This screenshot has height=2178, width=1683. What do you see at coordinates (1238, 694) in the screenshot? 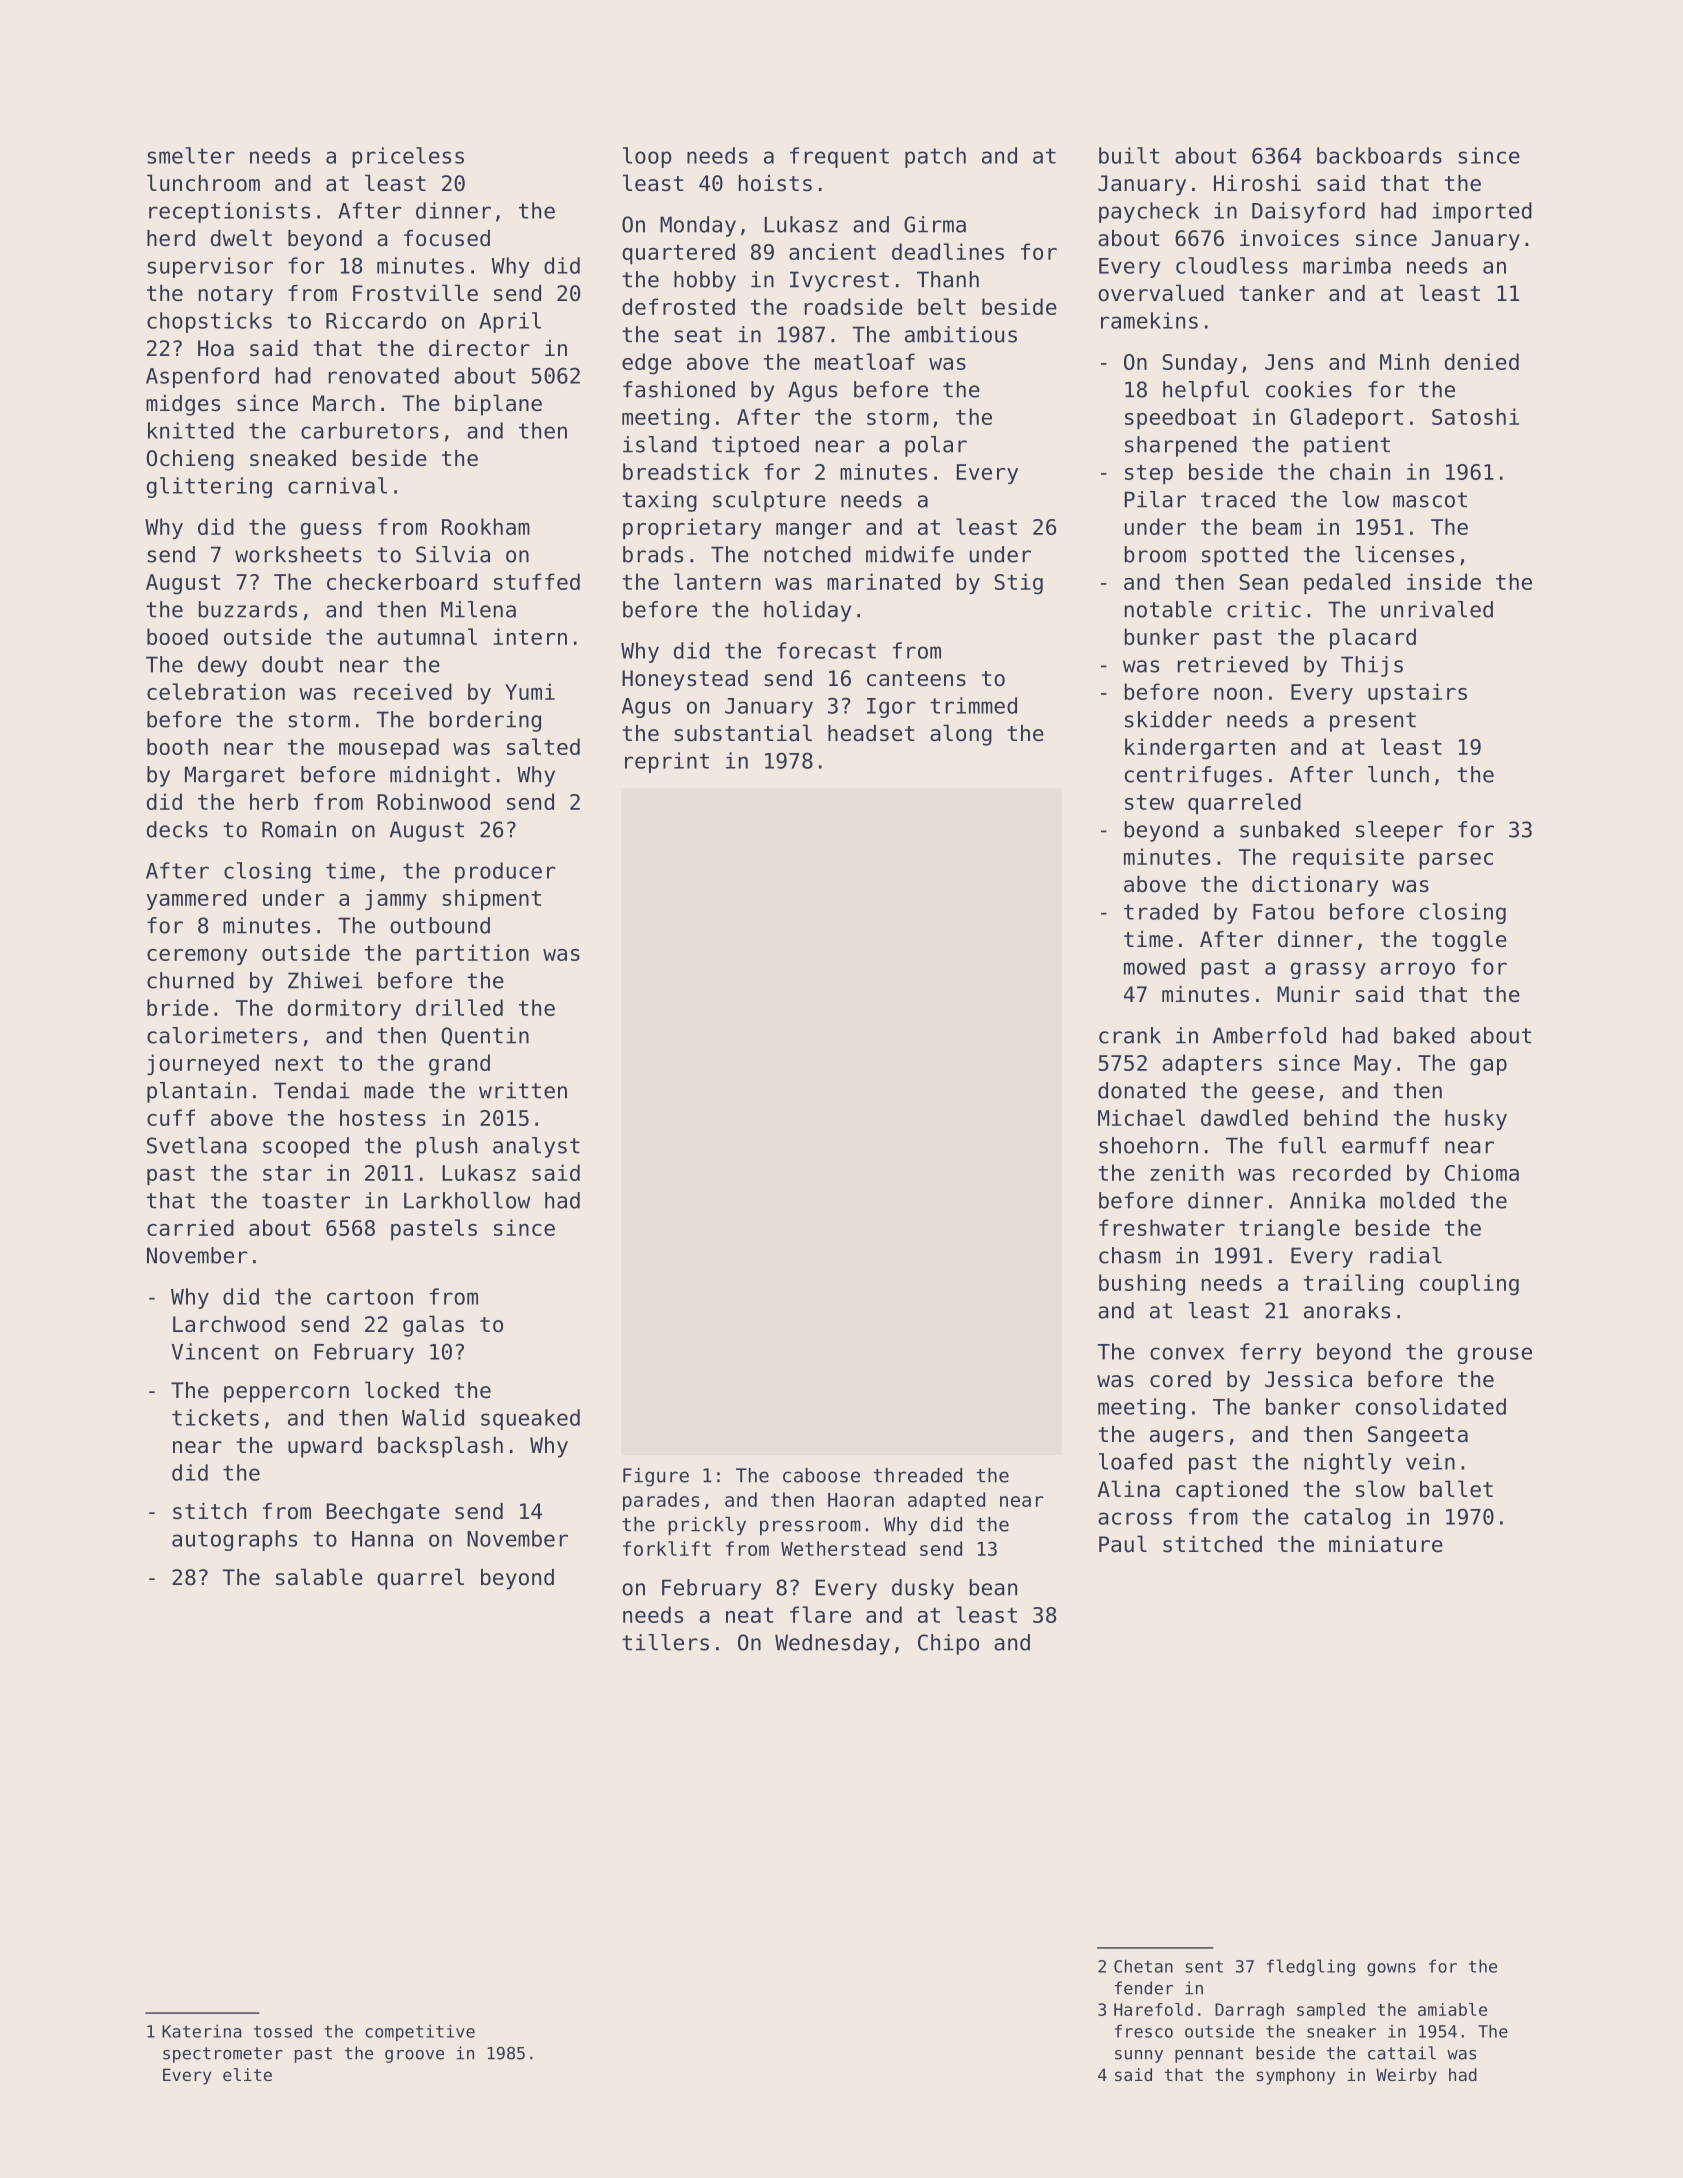
I see `noon` at bounding box center [1238, 694].
